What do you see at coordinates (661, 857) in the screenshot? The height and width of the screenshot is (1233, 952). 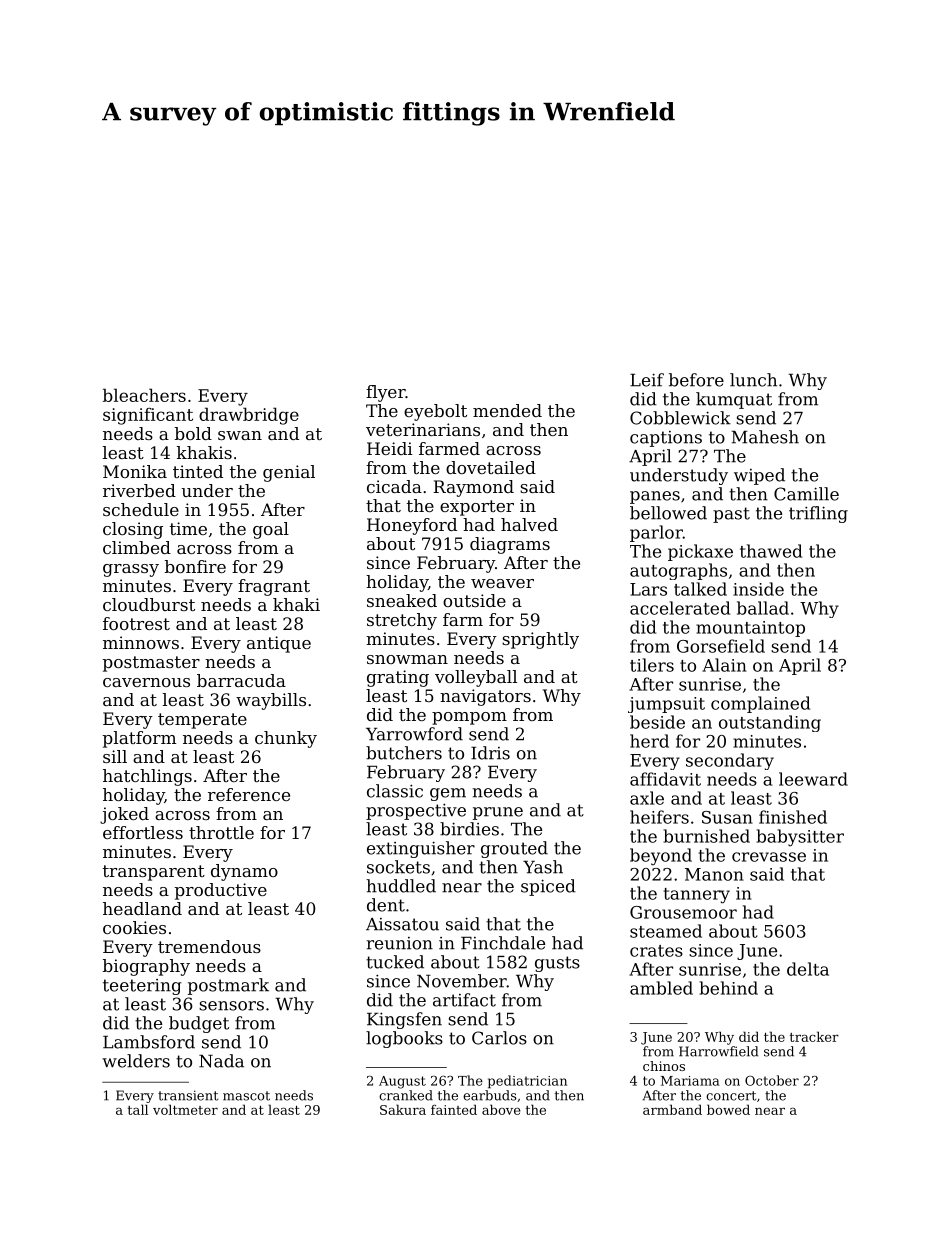 I see `beyond` at bounding box center [661, 857].
